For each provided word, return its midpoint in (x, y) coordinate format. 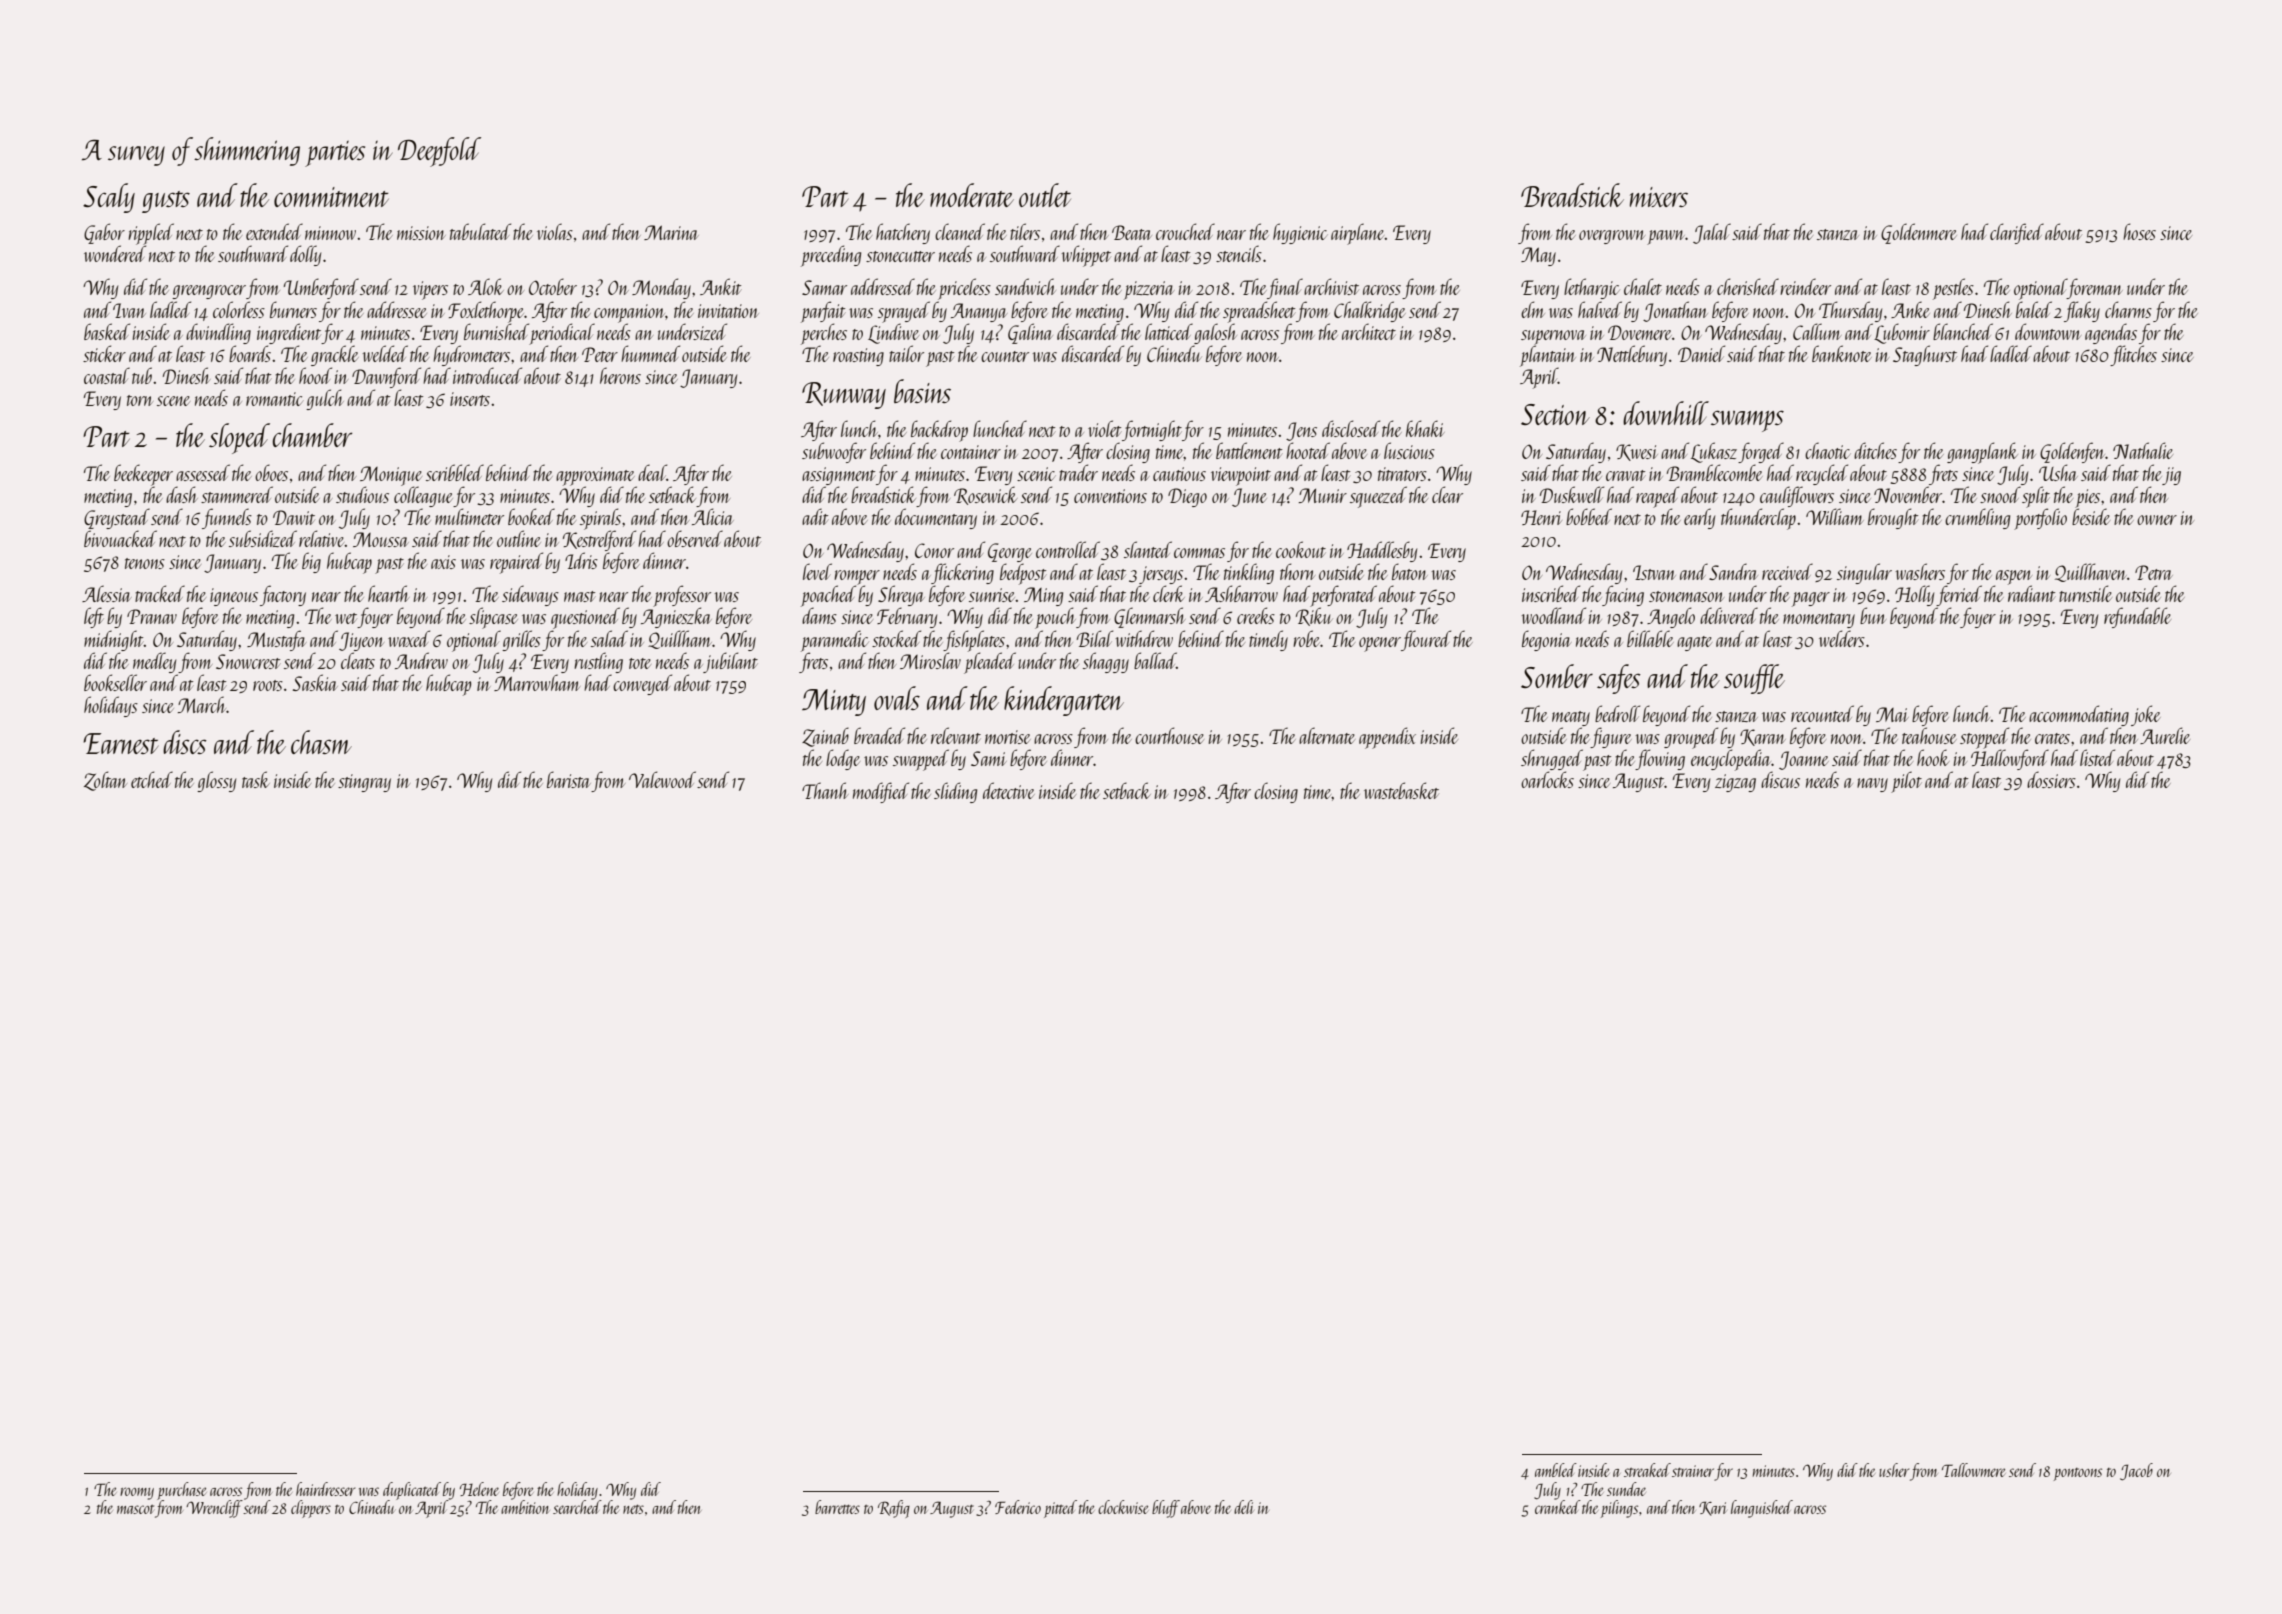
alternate (1327, 735)
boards (250, 353)
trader (1078, 472)
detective (1009, 790)
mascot (135, 1509)
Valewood (662, 779)
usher (1894, 1470)
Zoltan (105, 781)
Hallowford (2010, 759)
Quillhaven (2091, 572)
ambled (1556, 1470)
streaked (1647, 1470)
